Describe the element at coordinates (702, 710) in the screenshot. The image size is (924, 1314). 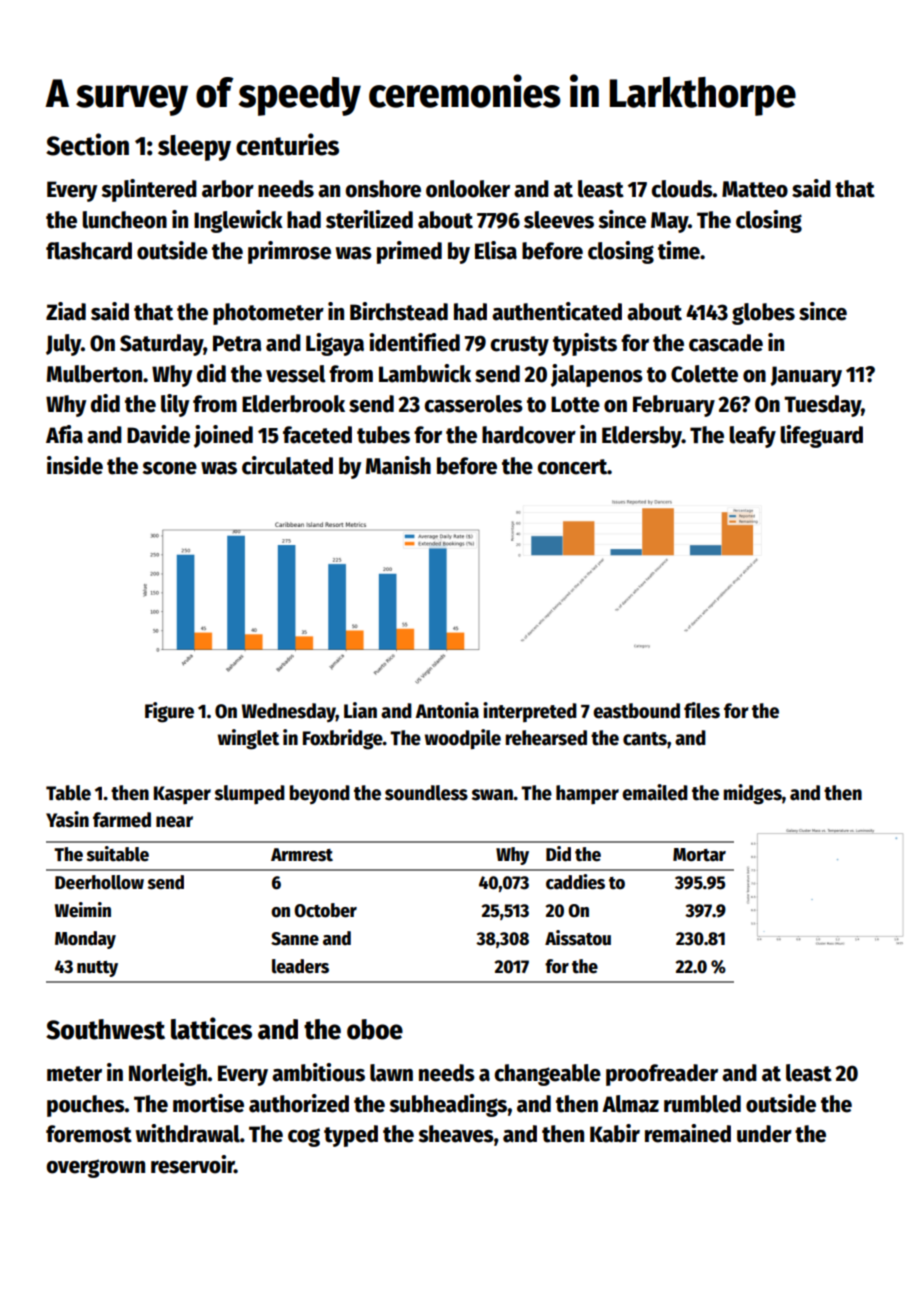
I see `files` at that location.
